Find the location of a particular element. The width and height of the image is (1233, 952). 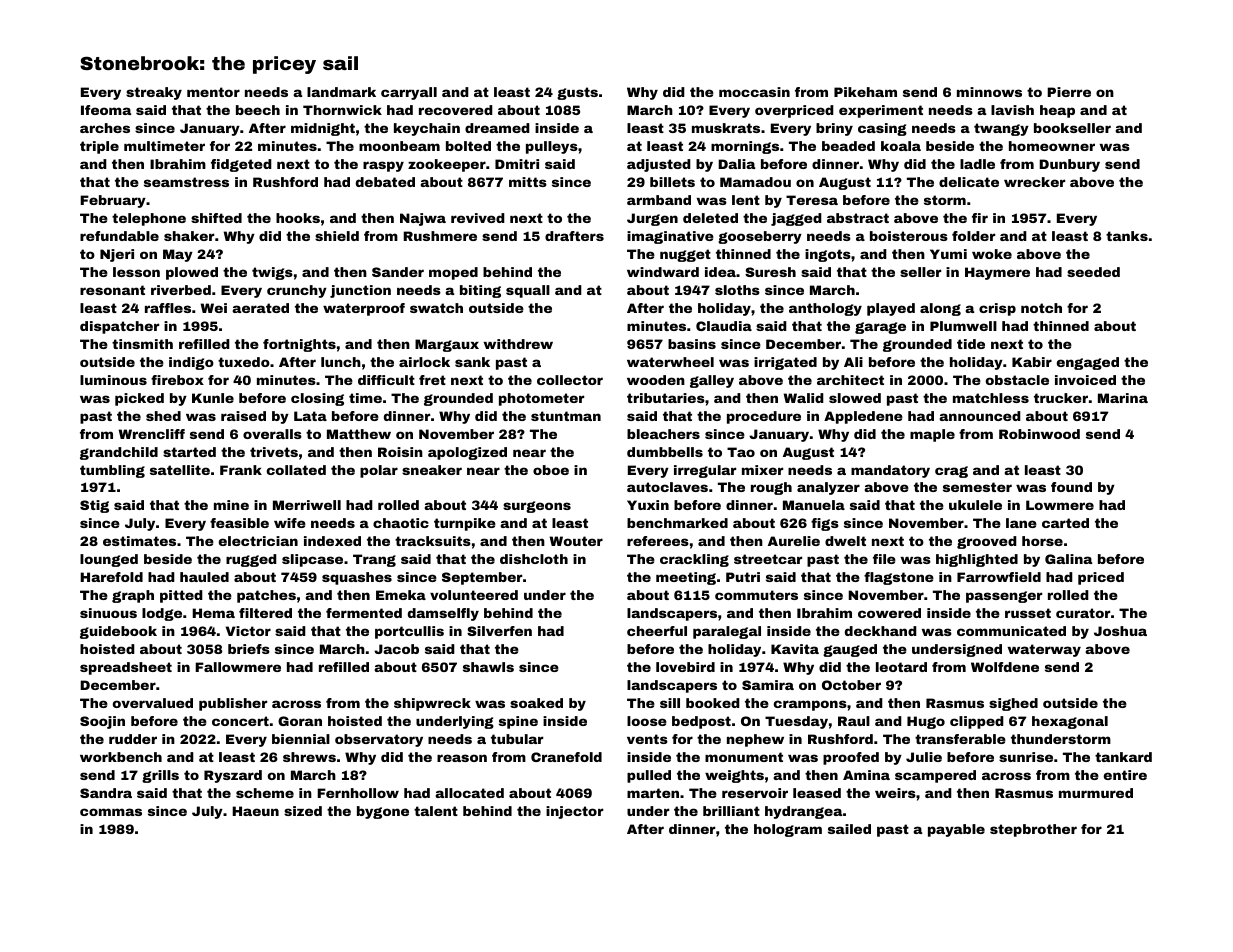

moccasin is located at coordinates (754, 92).
